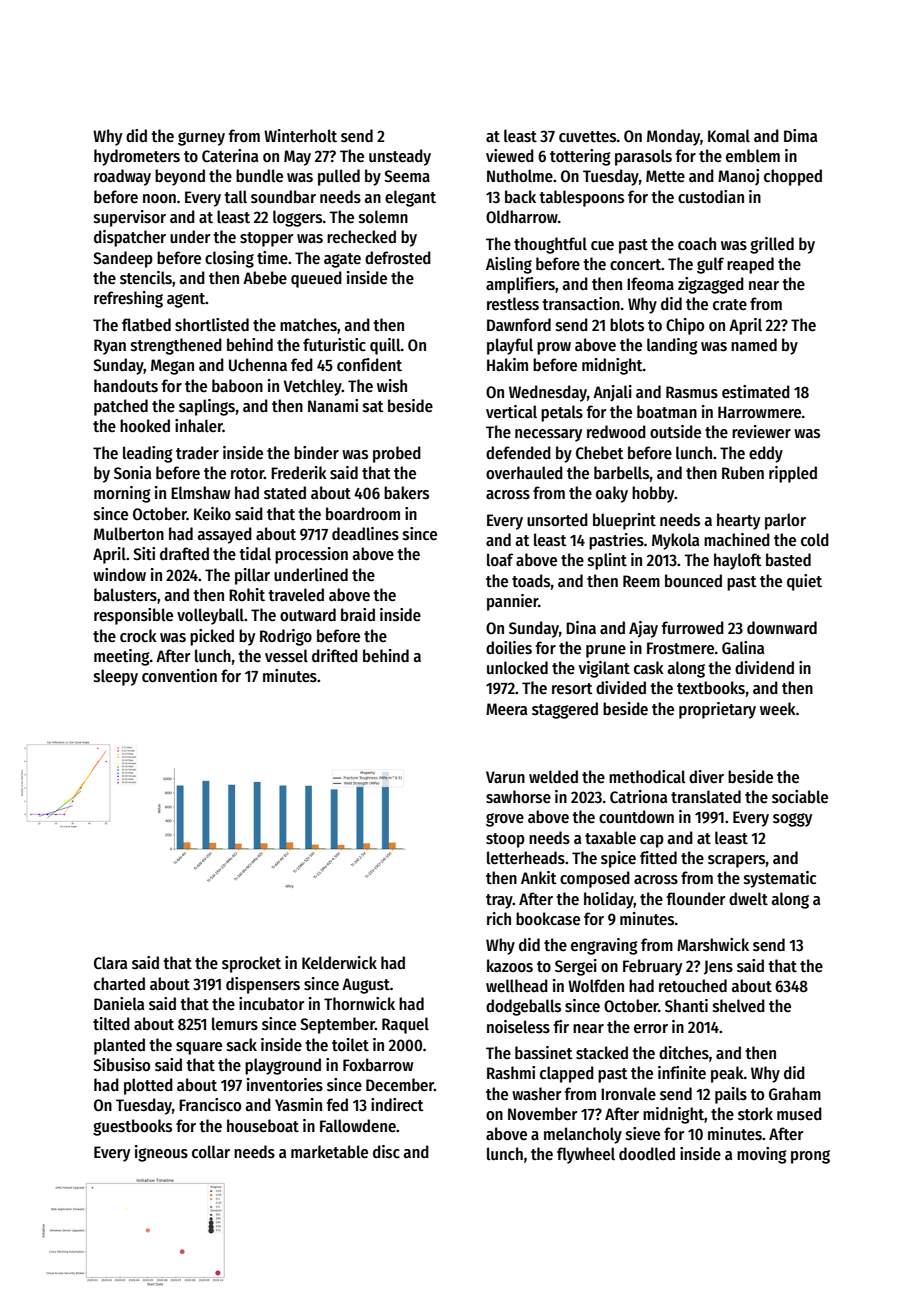 This screenshot has width=924, height=1311. Describe the element at coordinates (300, 136) in the screenshot. I see `Winterholt` at that location.
